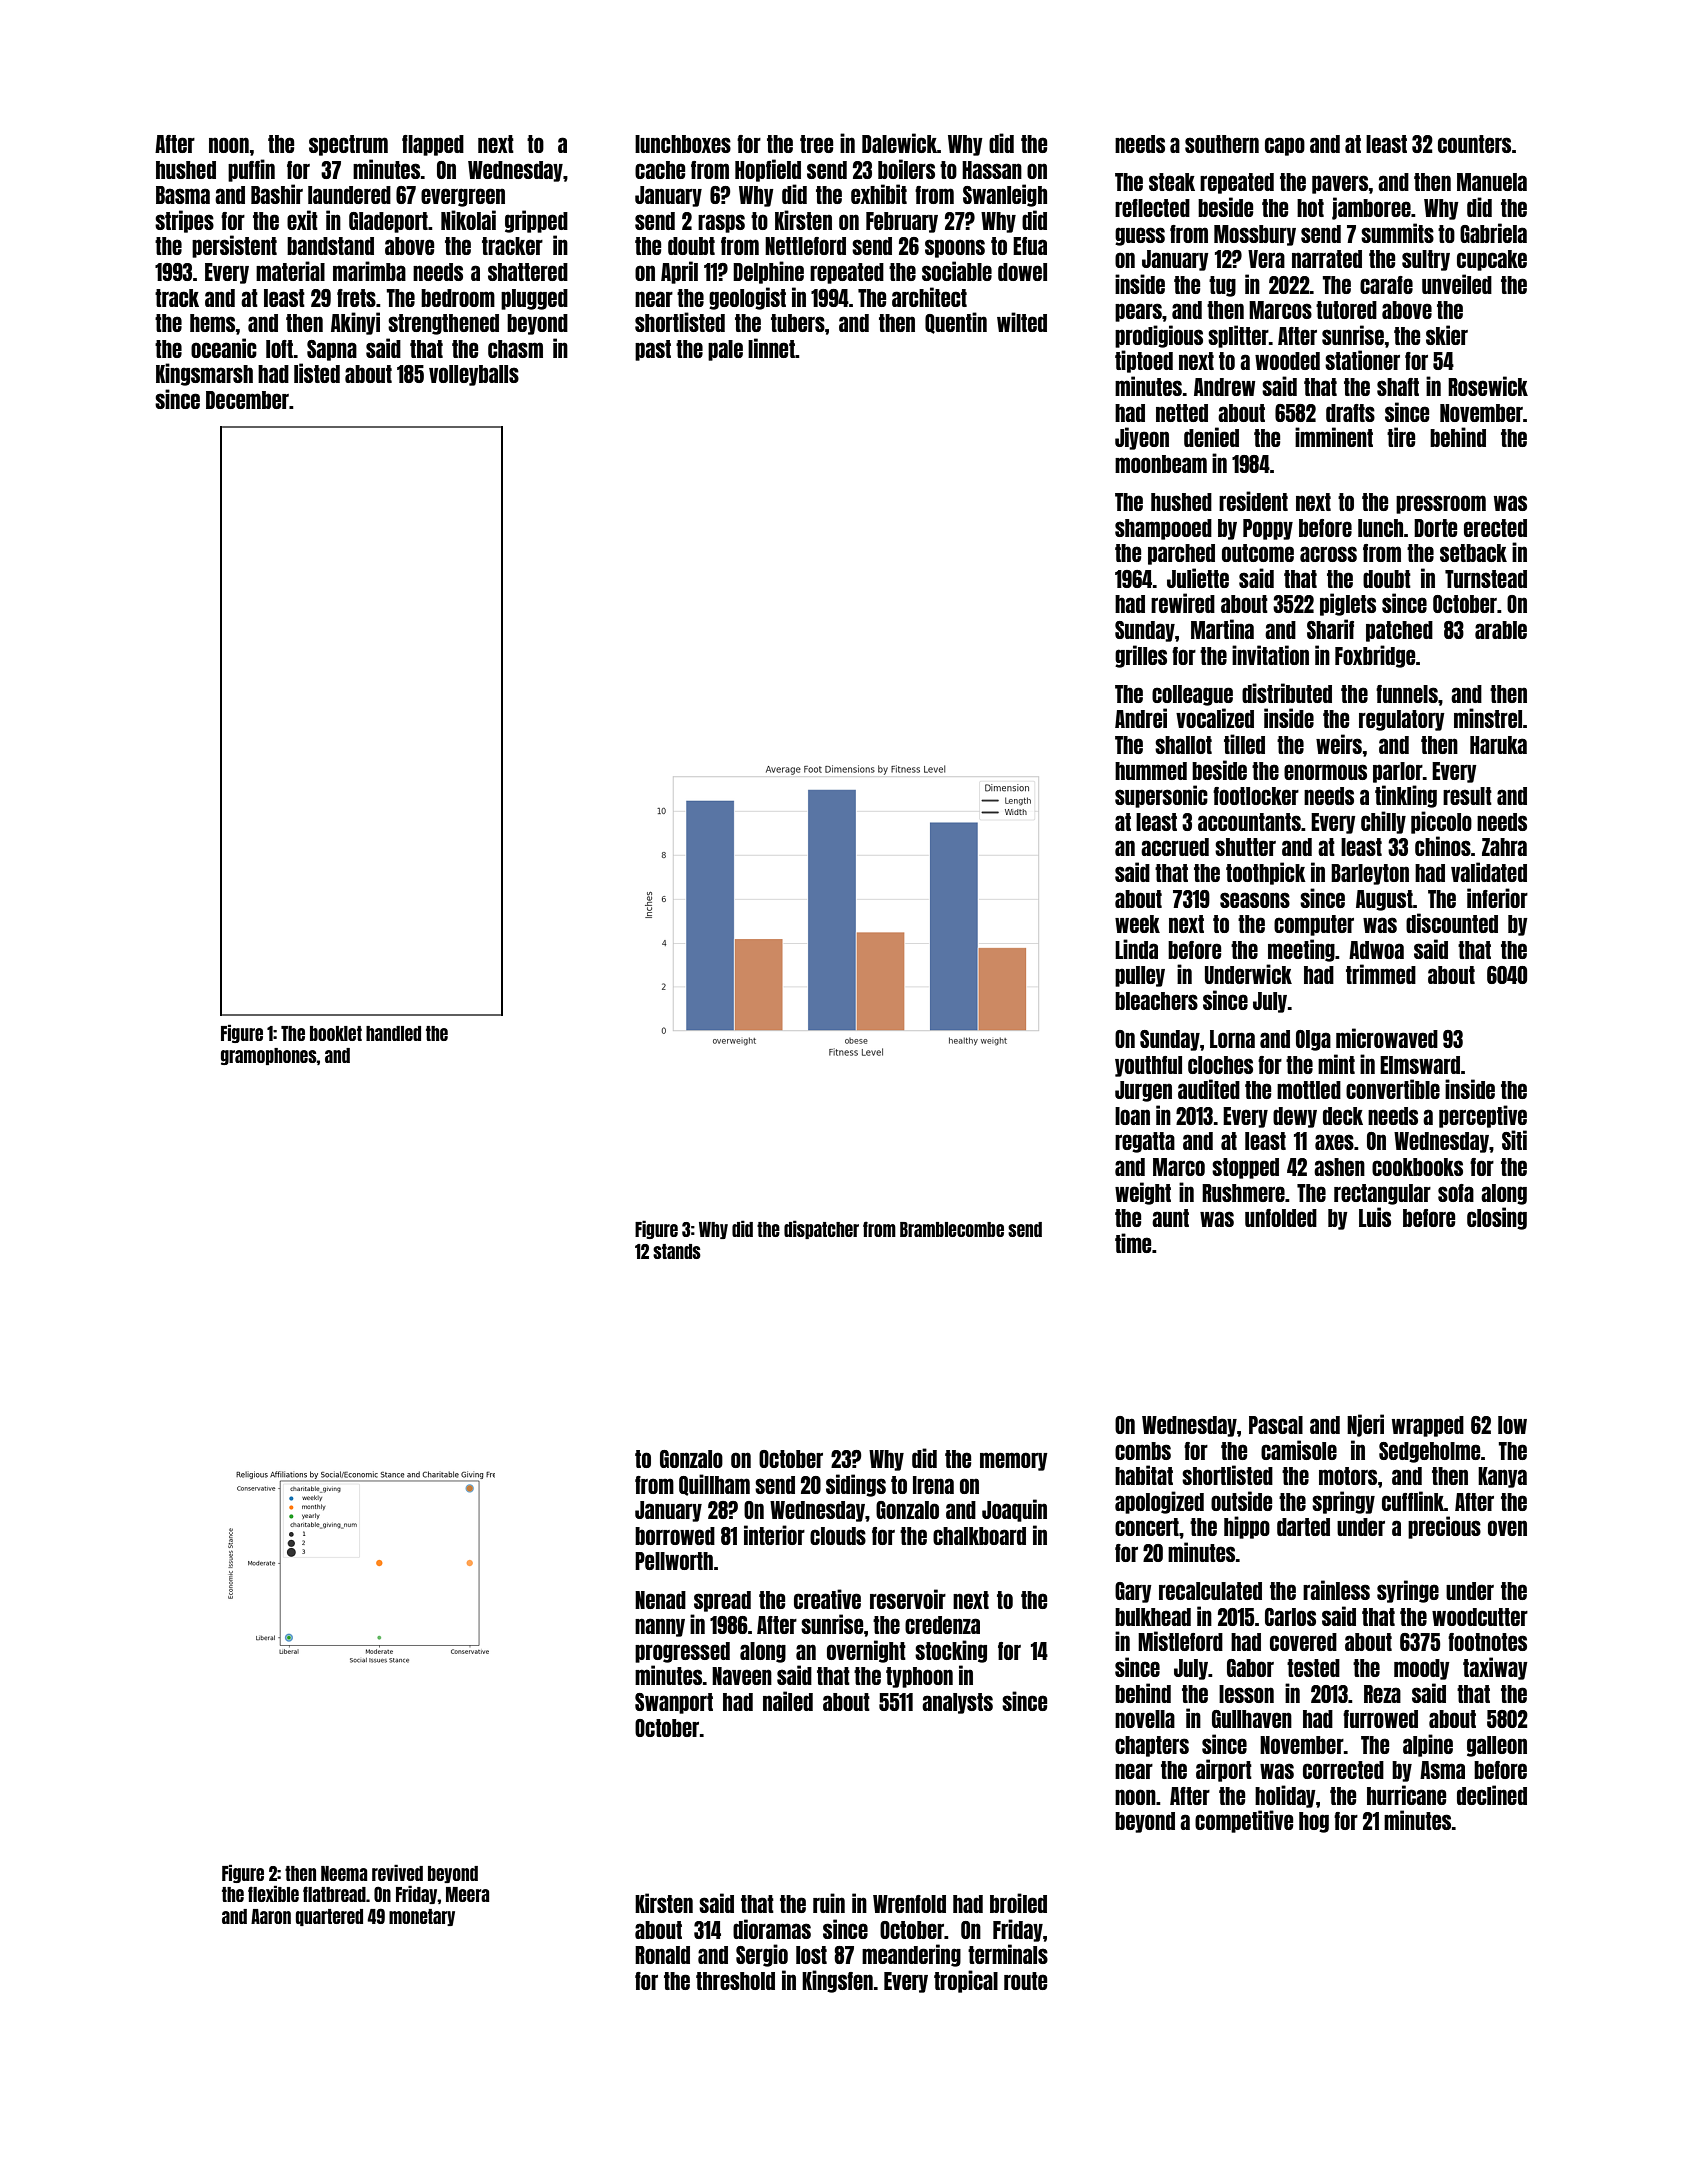  I want to click on carafe, so click(1386, 285).
